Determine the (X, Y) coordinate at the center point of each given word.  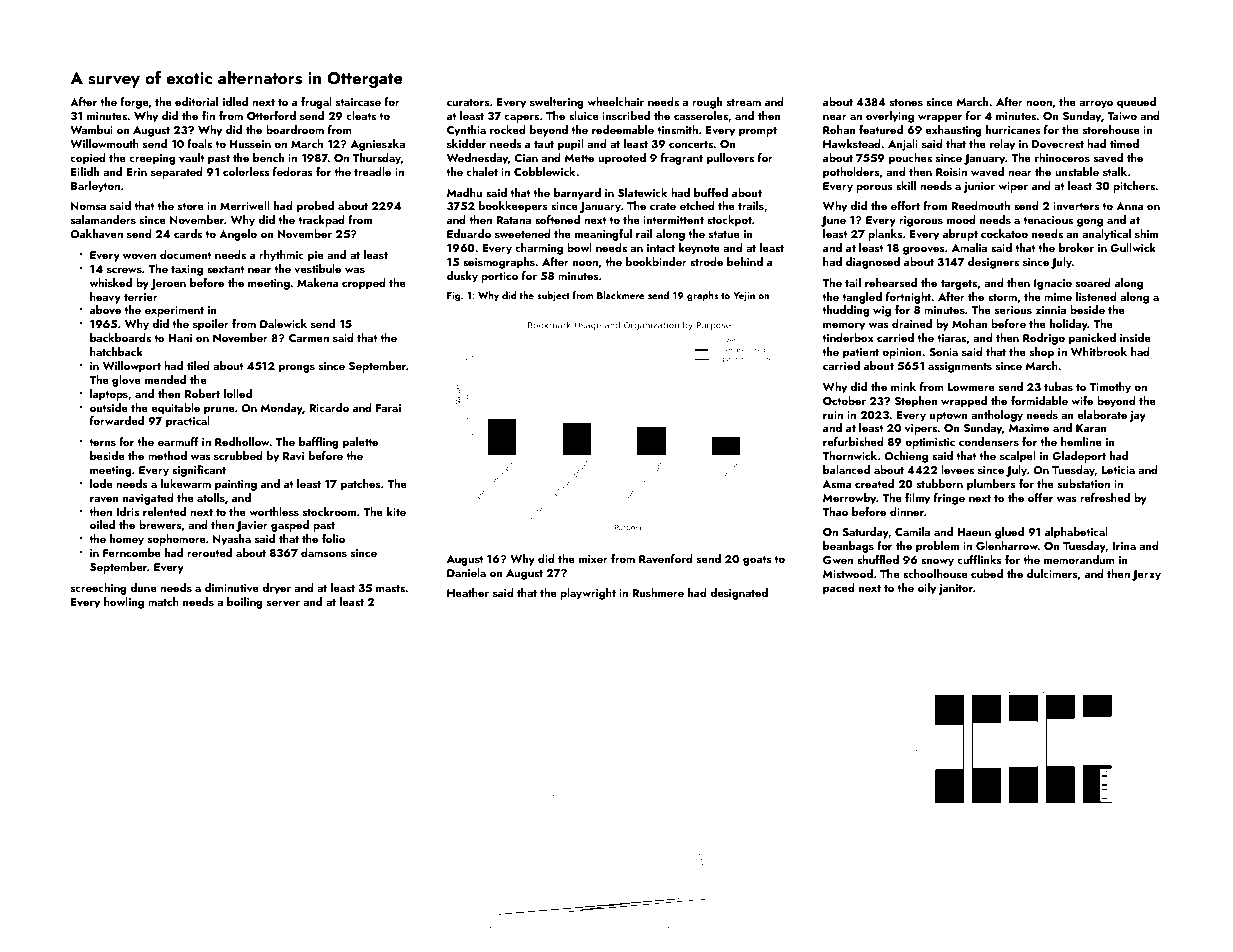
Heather (468, 592)
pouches (910, 159)
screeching (99, 589)
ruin (833, 415)
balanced (846, 469)
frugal (316, 103)
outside (109, 407)
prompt (758, 132)
